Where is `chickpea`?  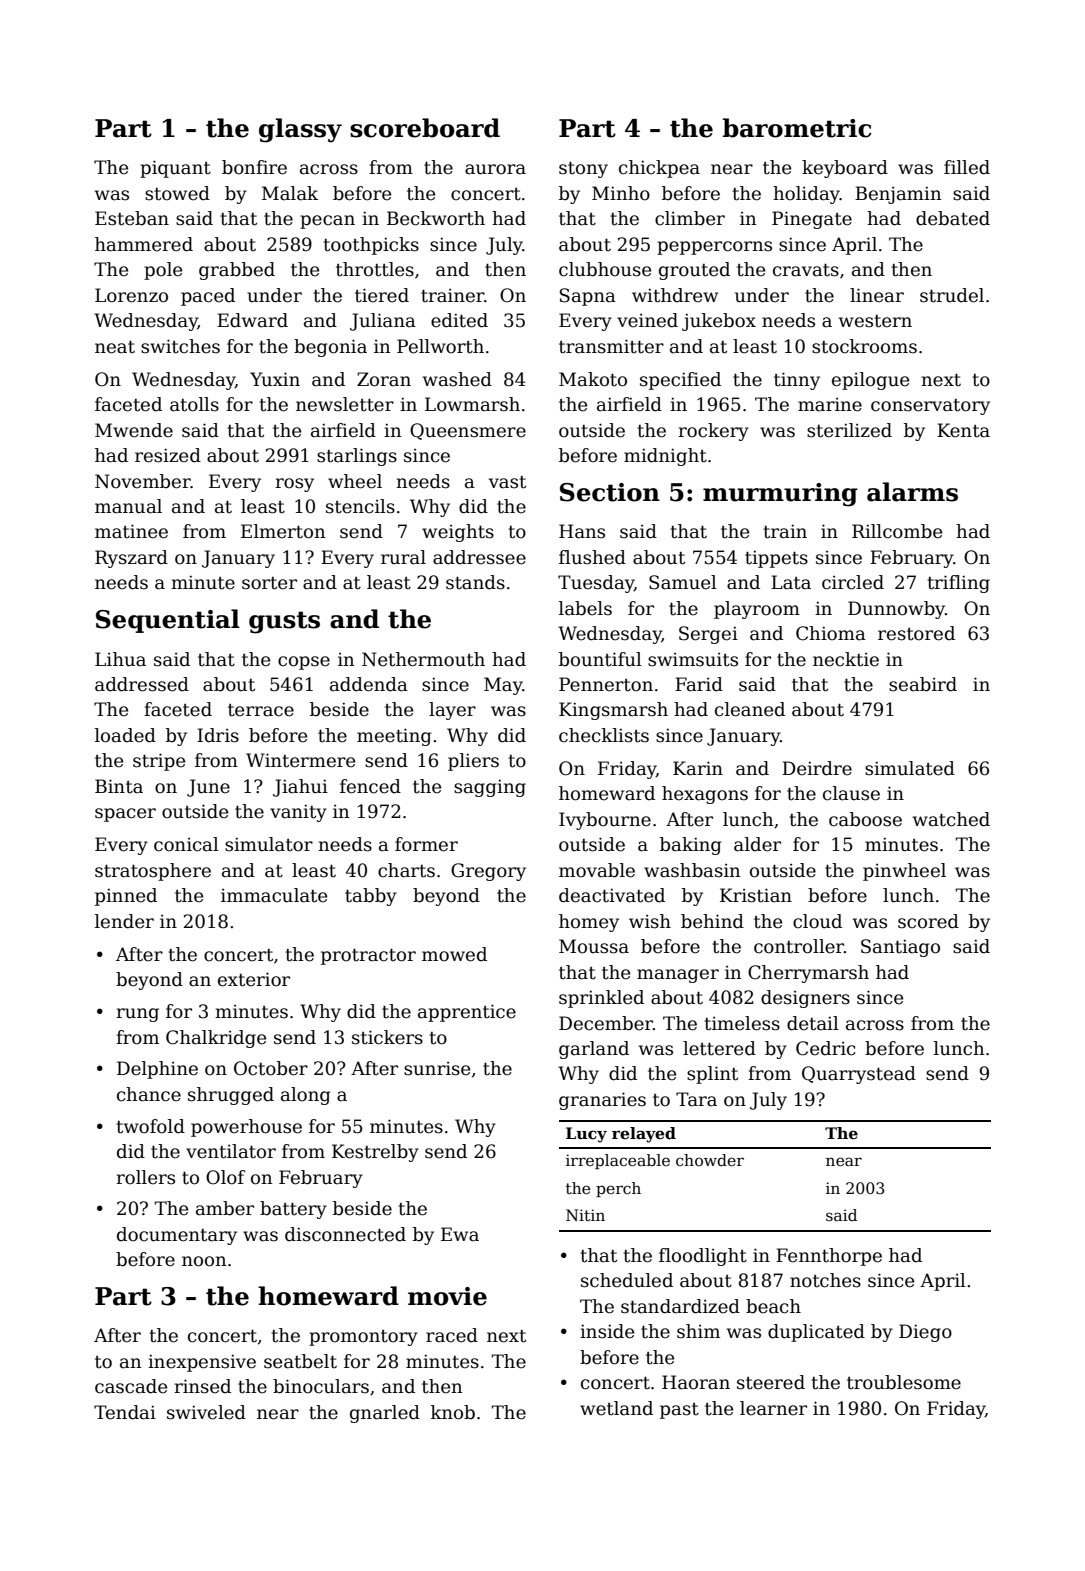
chickpea is located at coordinates (659, 169).
